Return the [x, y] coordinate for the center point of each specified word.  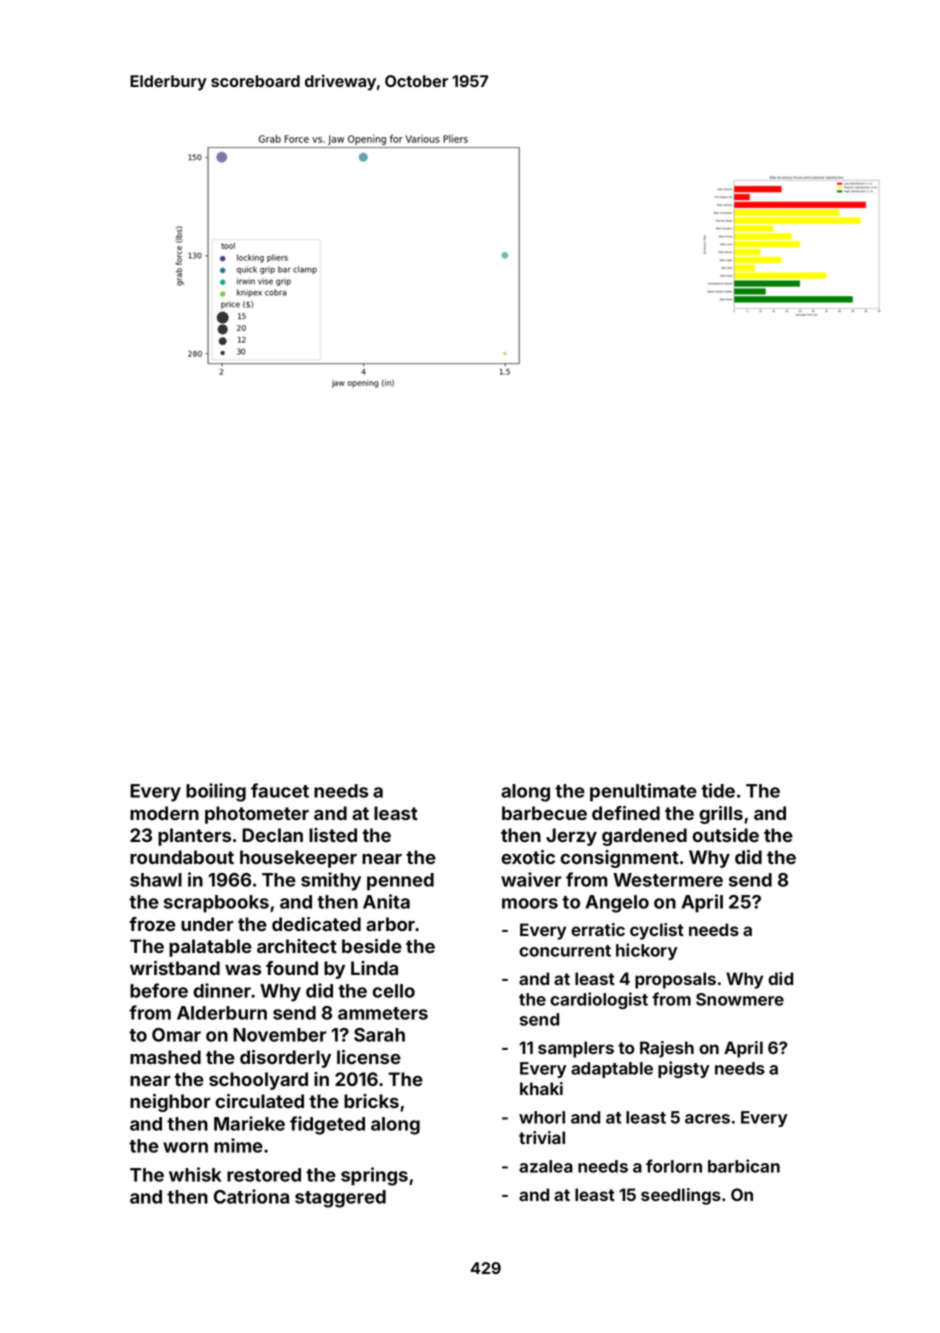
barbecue [544, 813]
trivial [542, 1137]
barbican [744, 1166]
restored [264, 1175]
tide [718, 790]
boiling [216, 792]
